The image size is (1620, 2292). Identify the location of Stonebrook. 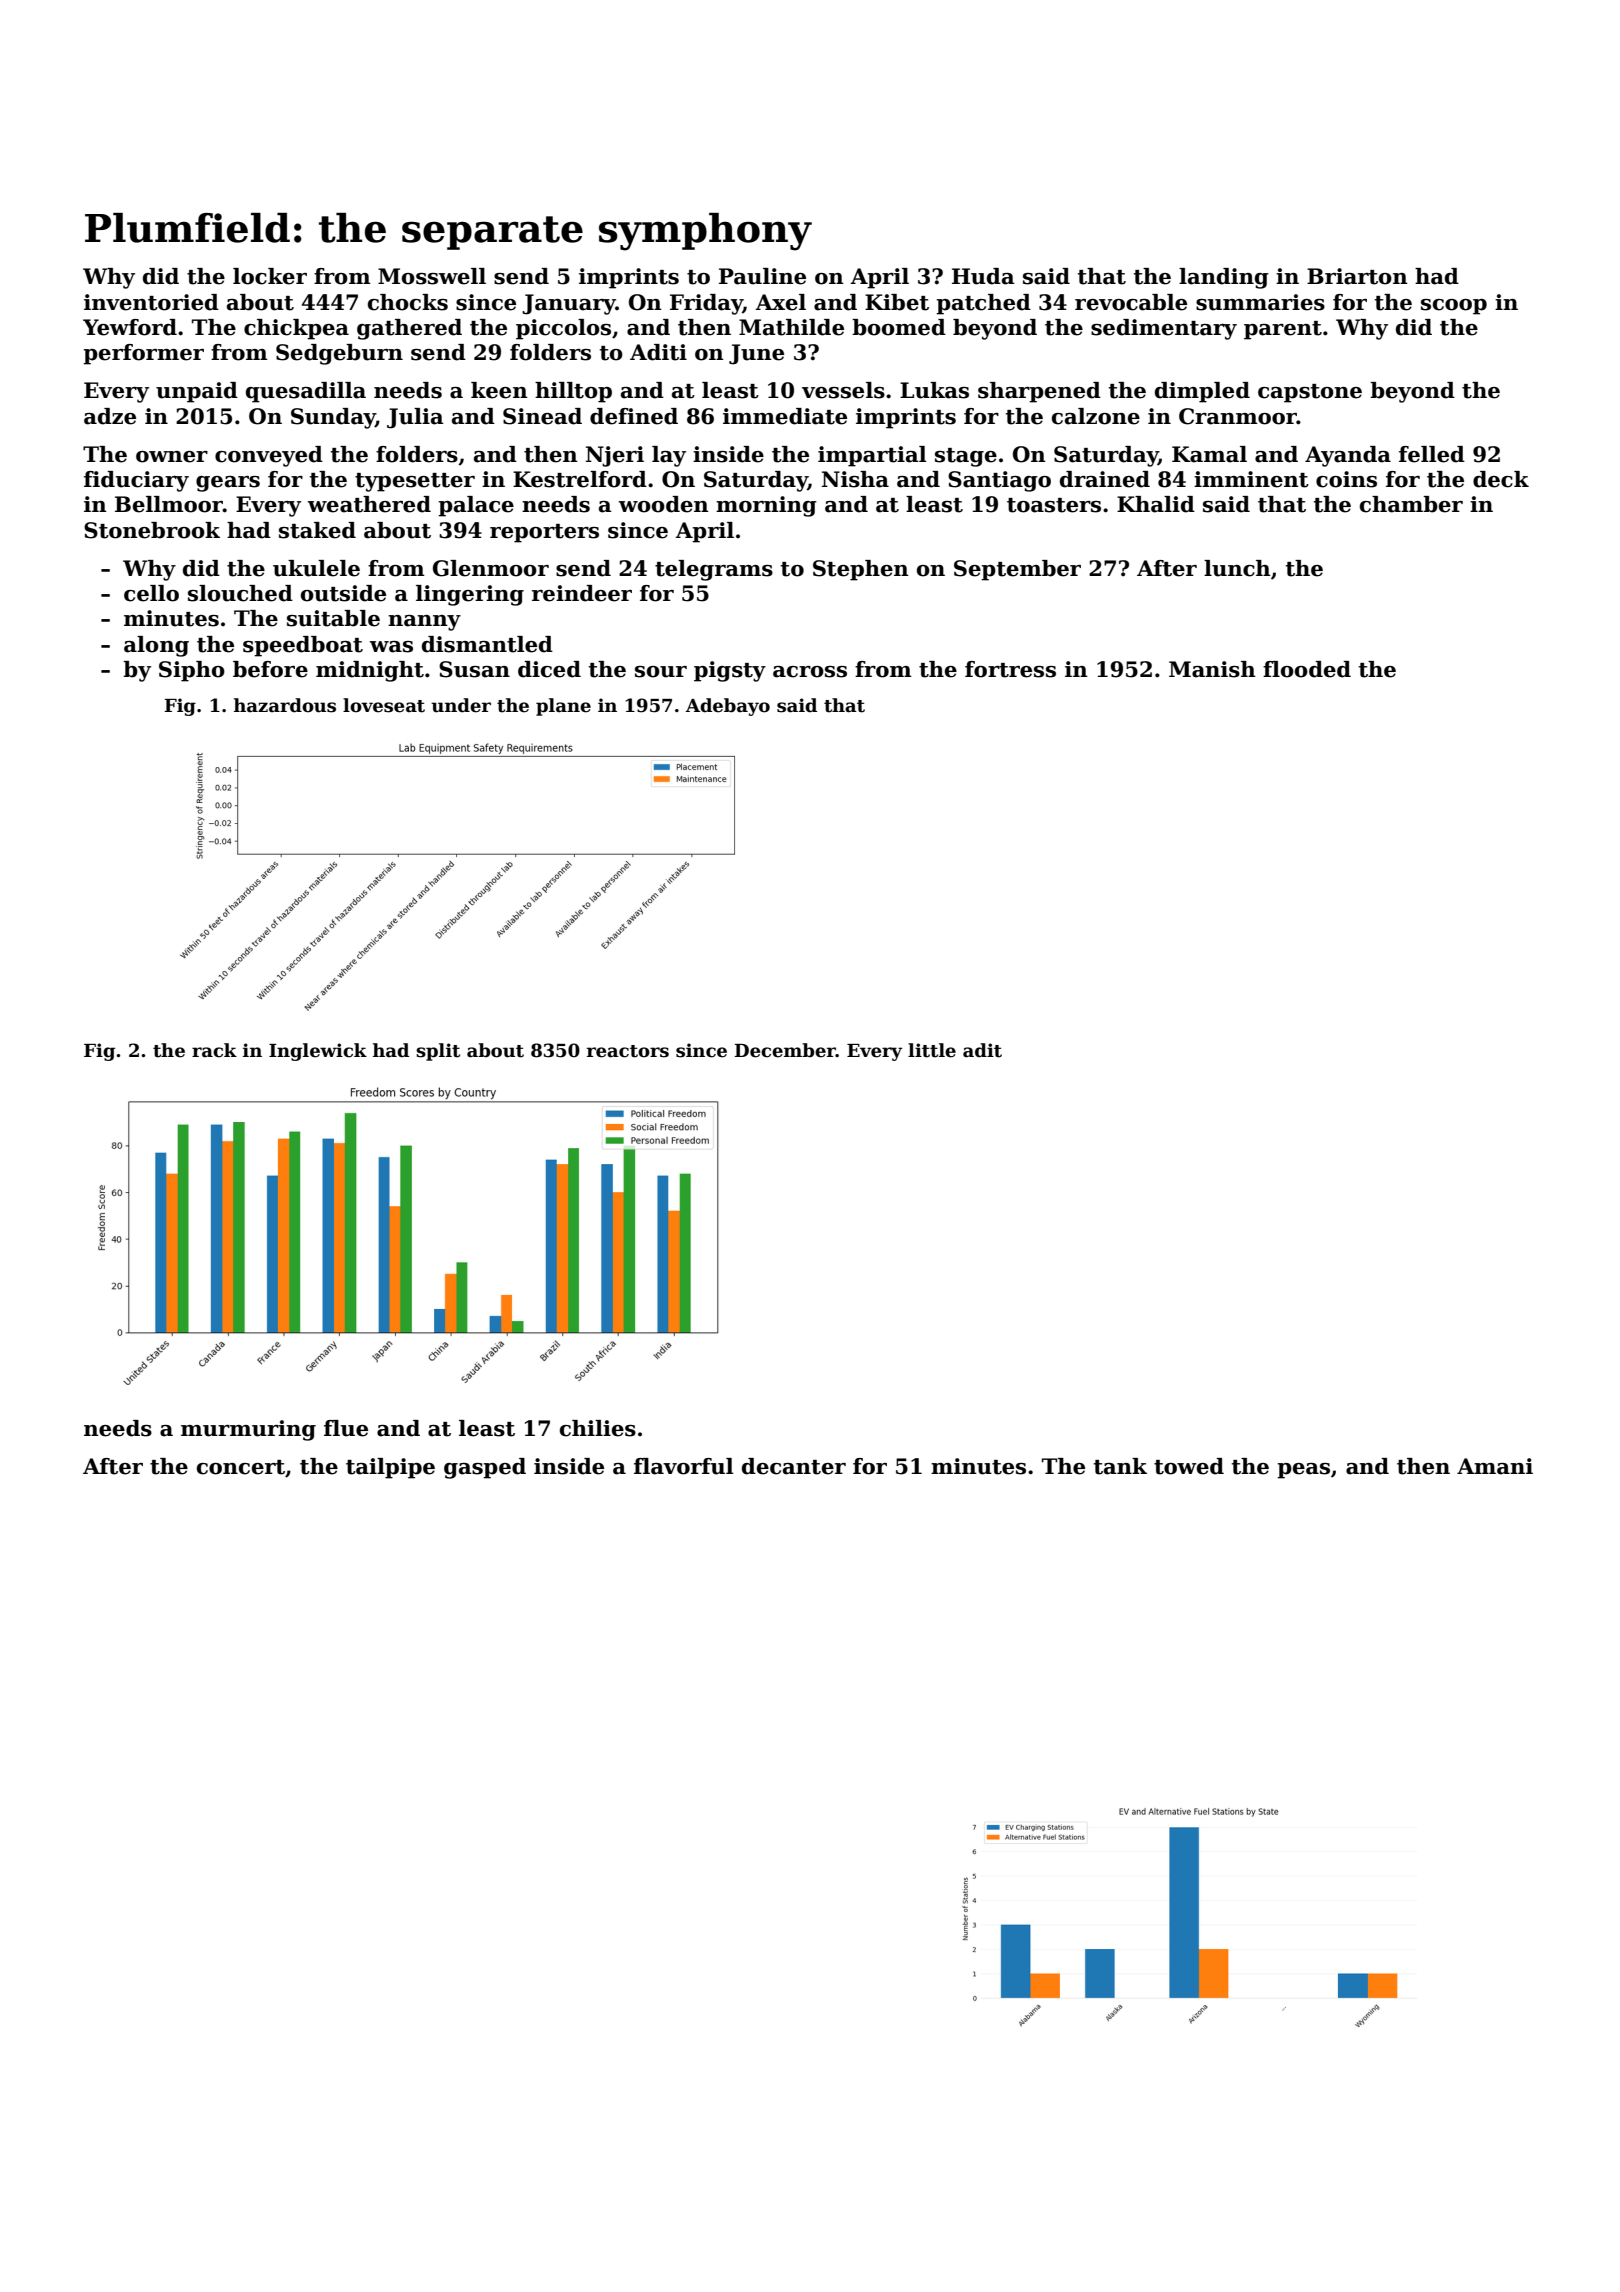
(152, 530).
